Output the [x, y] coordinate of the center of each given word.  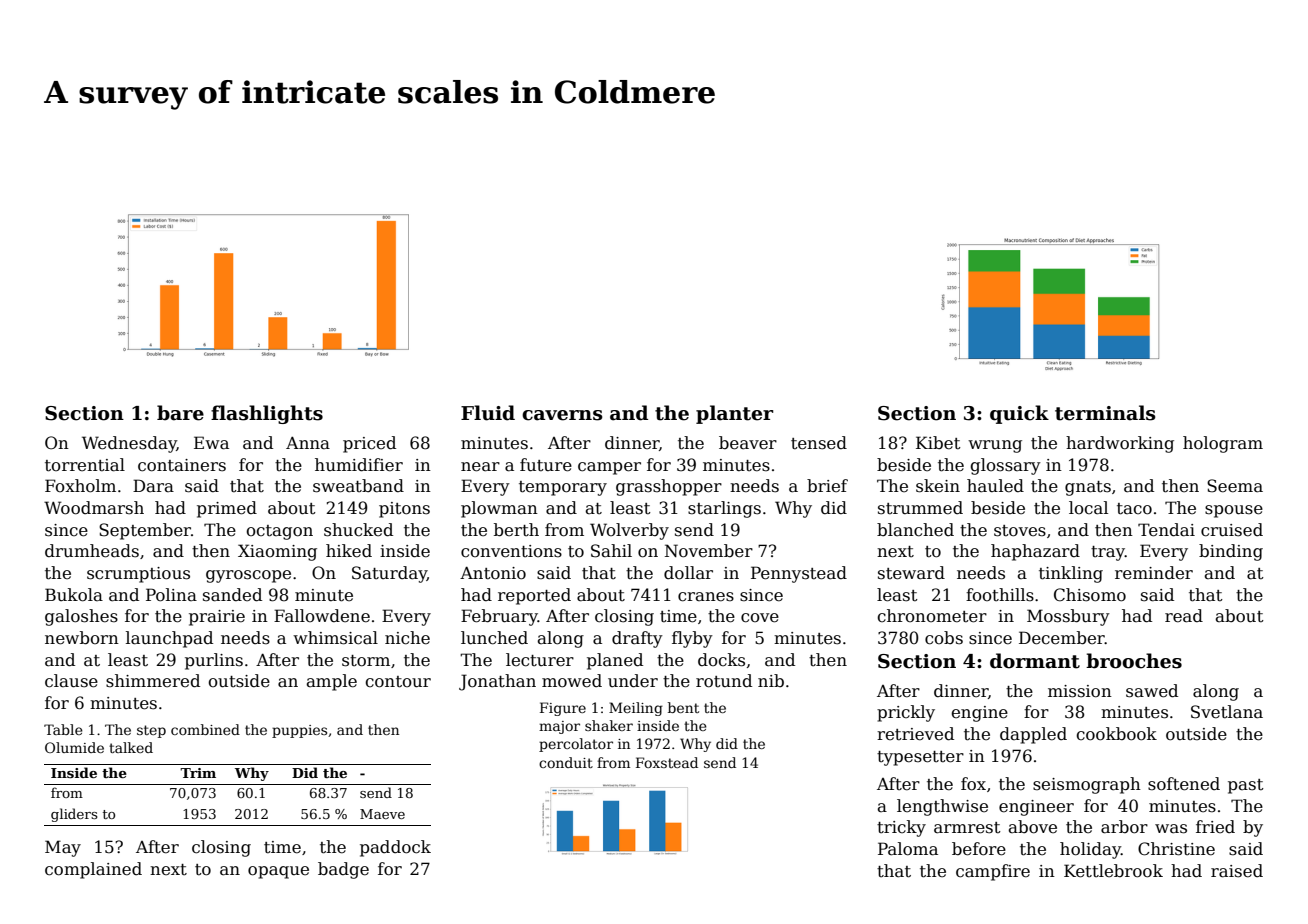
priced [369, 444]
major [559, 727]
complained [93, 870]
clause [71, 681]
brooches [1134, 661]
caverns [562, 415]
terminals [1105, 413]
